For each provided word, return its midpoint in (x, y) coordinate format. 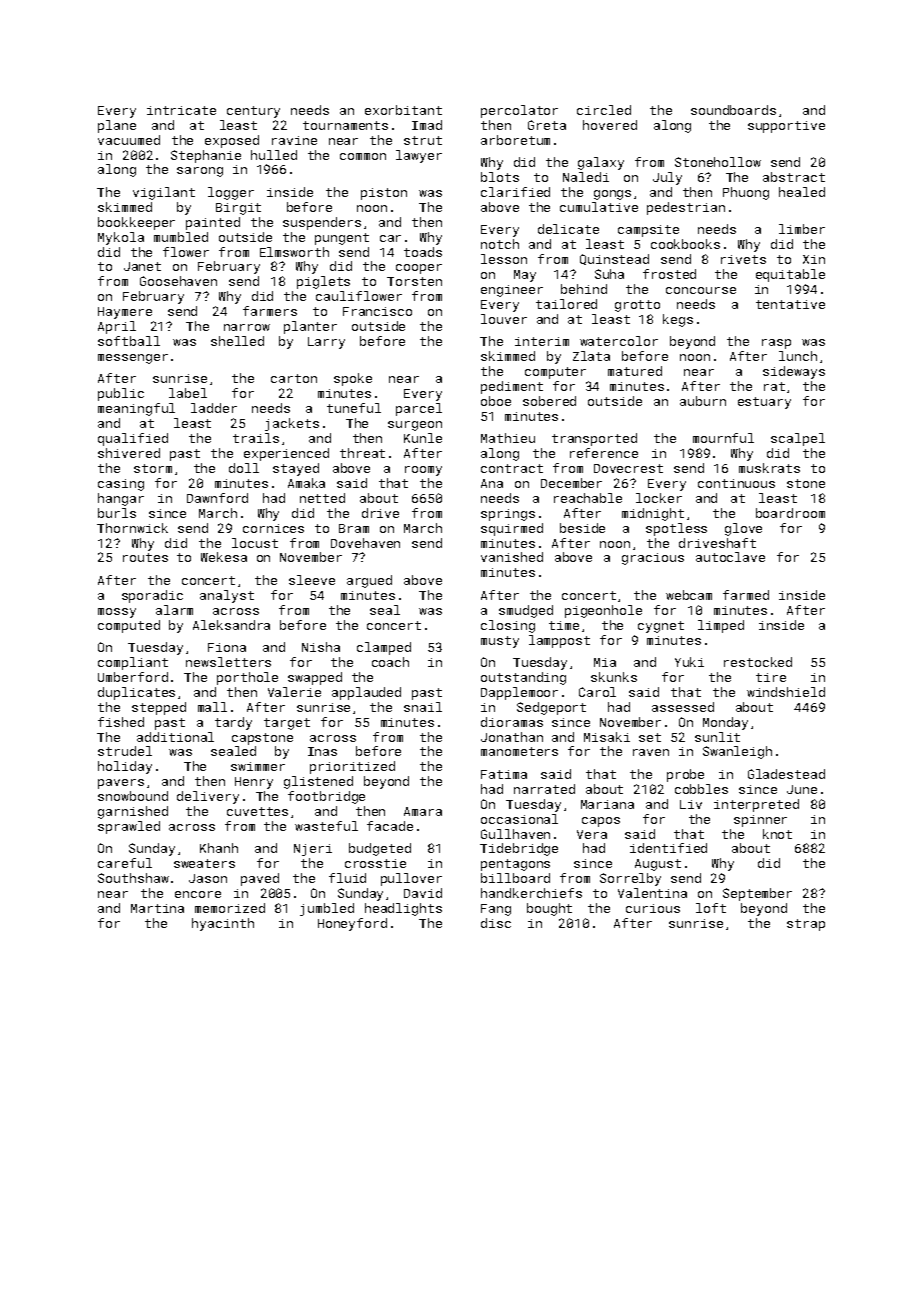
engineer (512, 291)
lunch (798, 356)
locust (255, 543)
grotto (637, 306)
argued (369, 581)
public (121, 394)
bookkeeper (136, 223)
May (525, 276)
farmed (746, 595)
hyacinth (223, 924)
